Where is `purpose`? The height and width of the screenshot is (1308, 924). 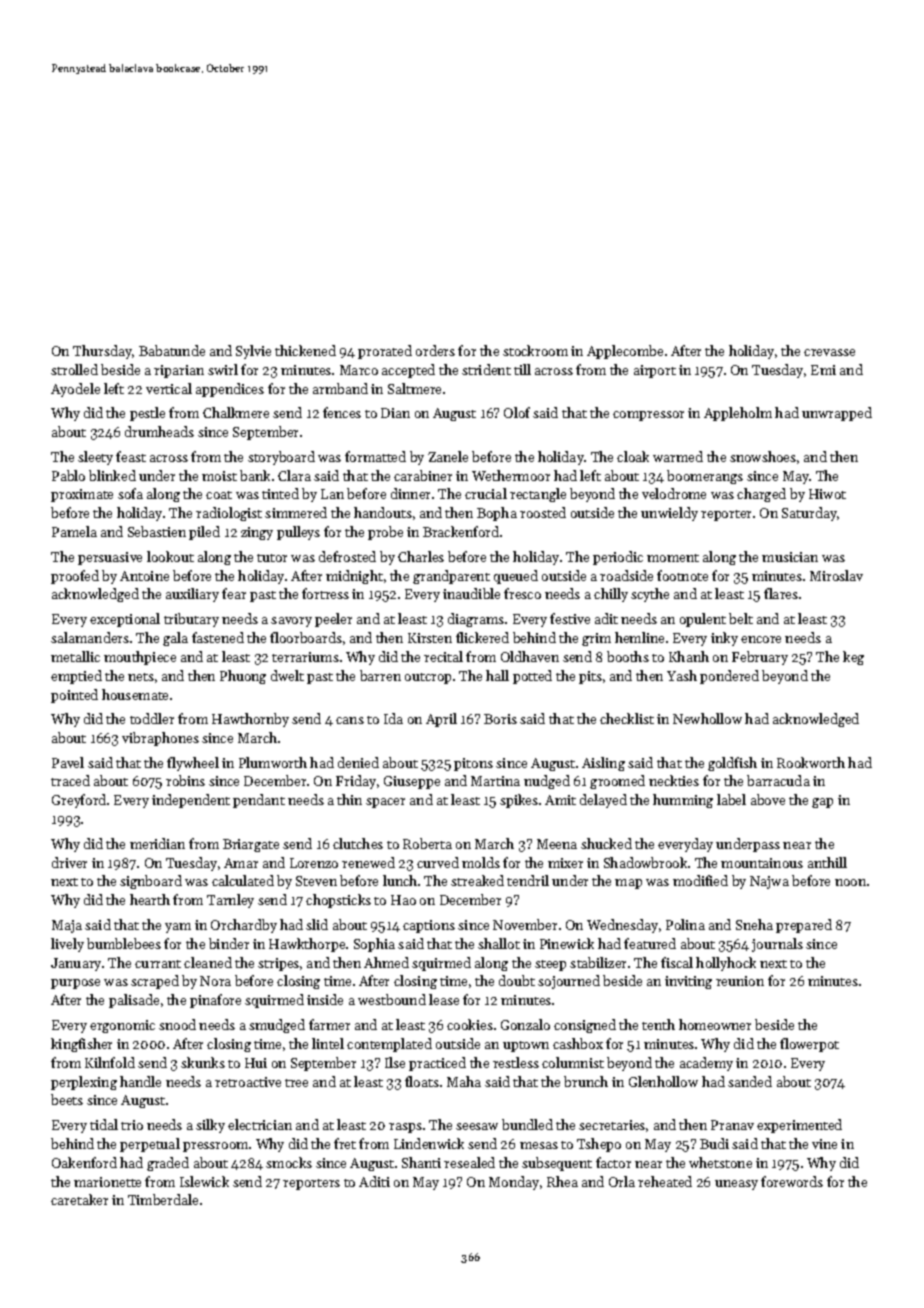 purpose is located at coordinates (75, 984).
